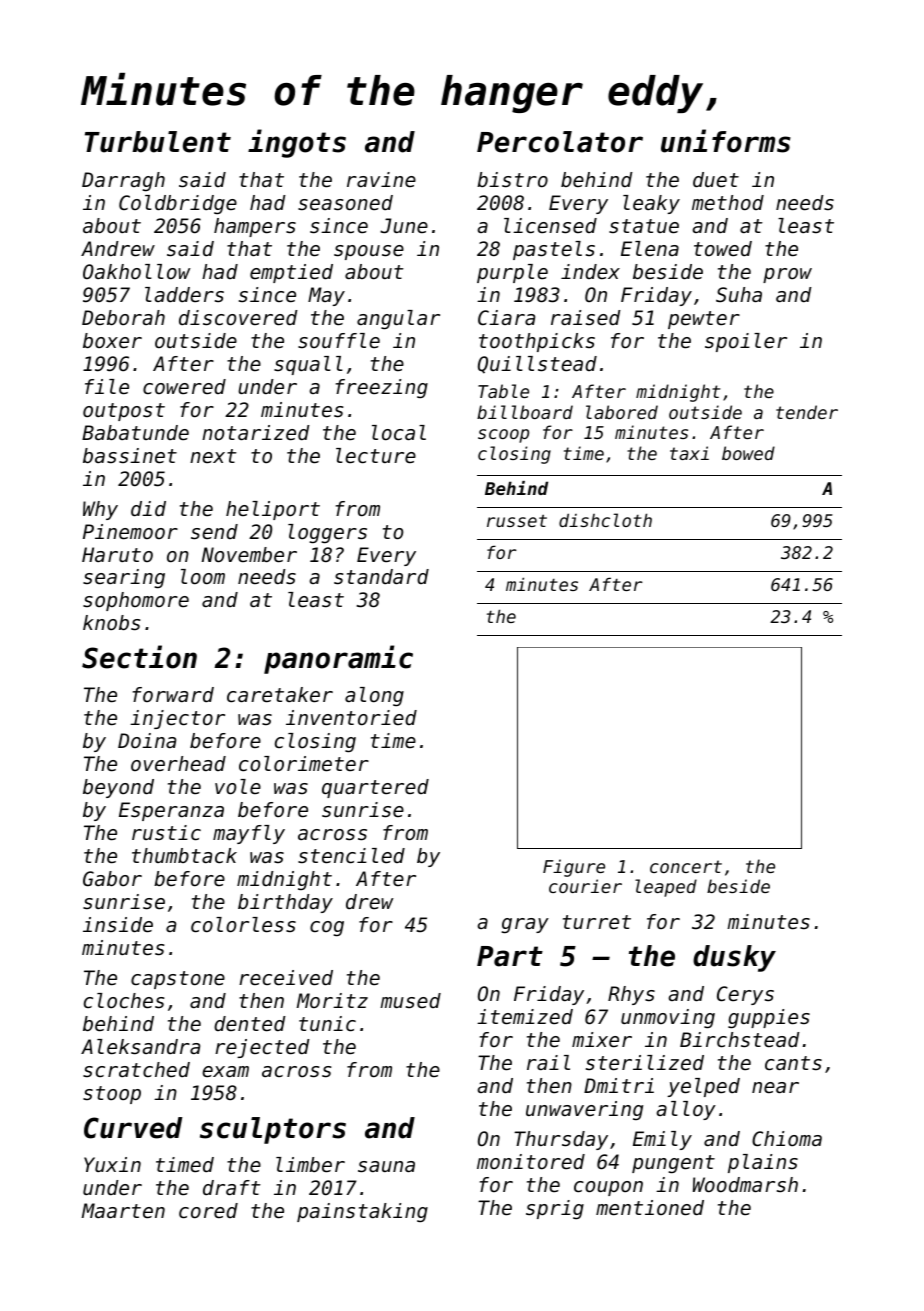  Describe the element at coordinates (726, 141) in the screenshot. I see `uniforms` at that location.
